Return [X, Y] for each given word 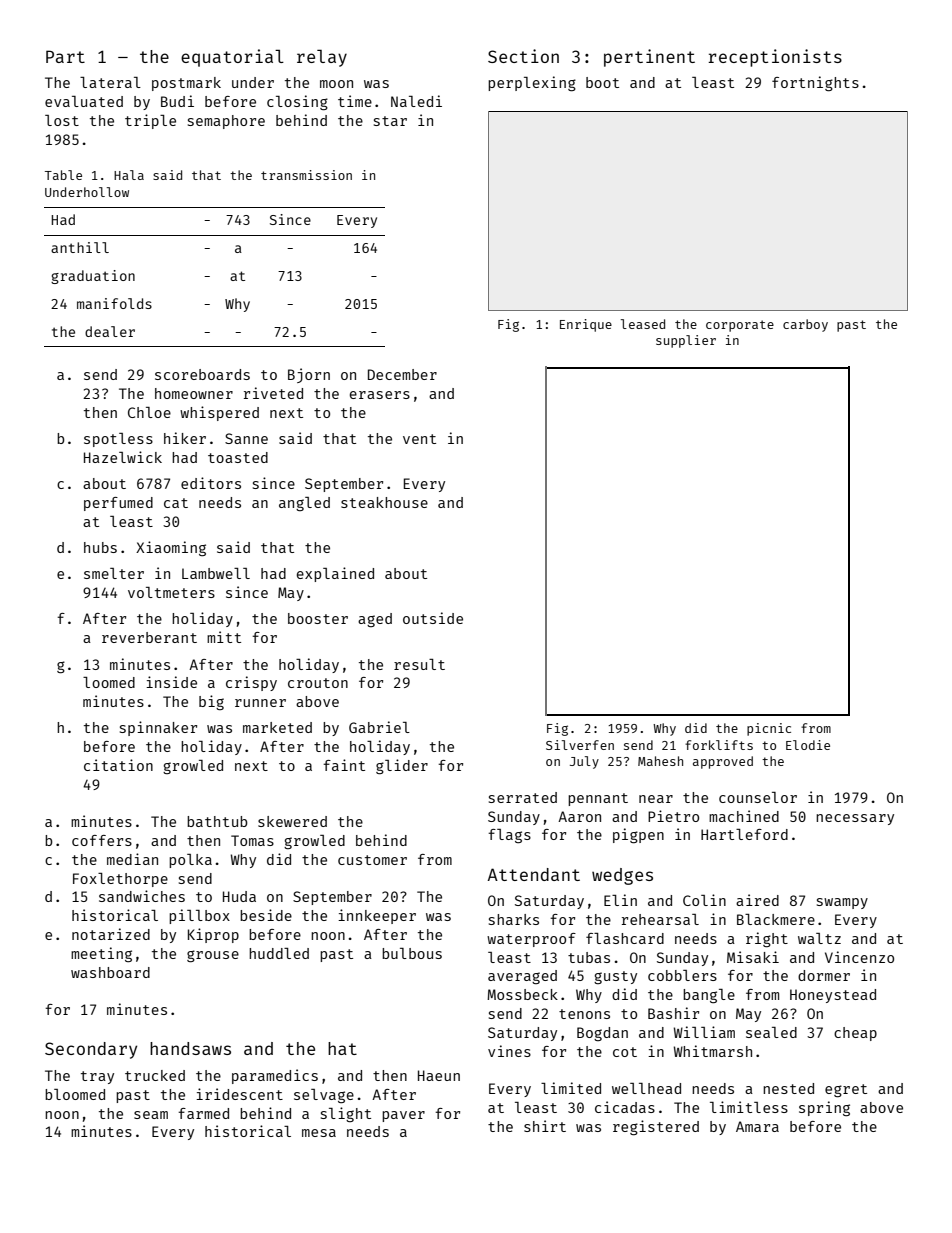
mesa [319, 1133]
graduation [93, 277]
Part [65, 56]
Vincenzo [859, 957]
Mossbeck [522, 994]
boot [602, 82]
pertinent [649, 58]
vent [419, 439]
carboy [805, 325]
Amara [757, 1126]
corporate [740, 326]
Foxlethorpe [120, 880]
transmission [306, 175]
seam [151, 1115]
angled [304, 504]
